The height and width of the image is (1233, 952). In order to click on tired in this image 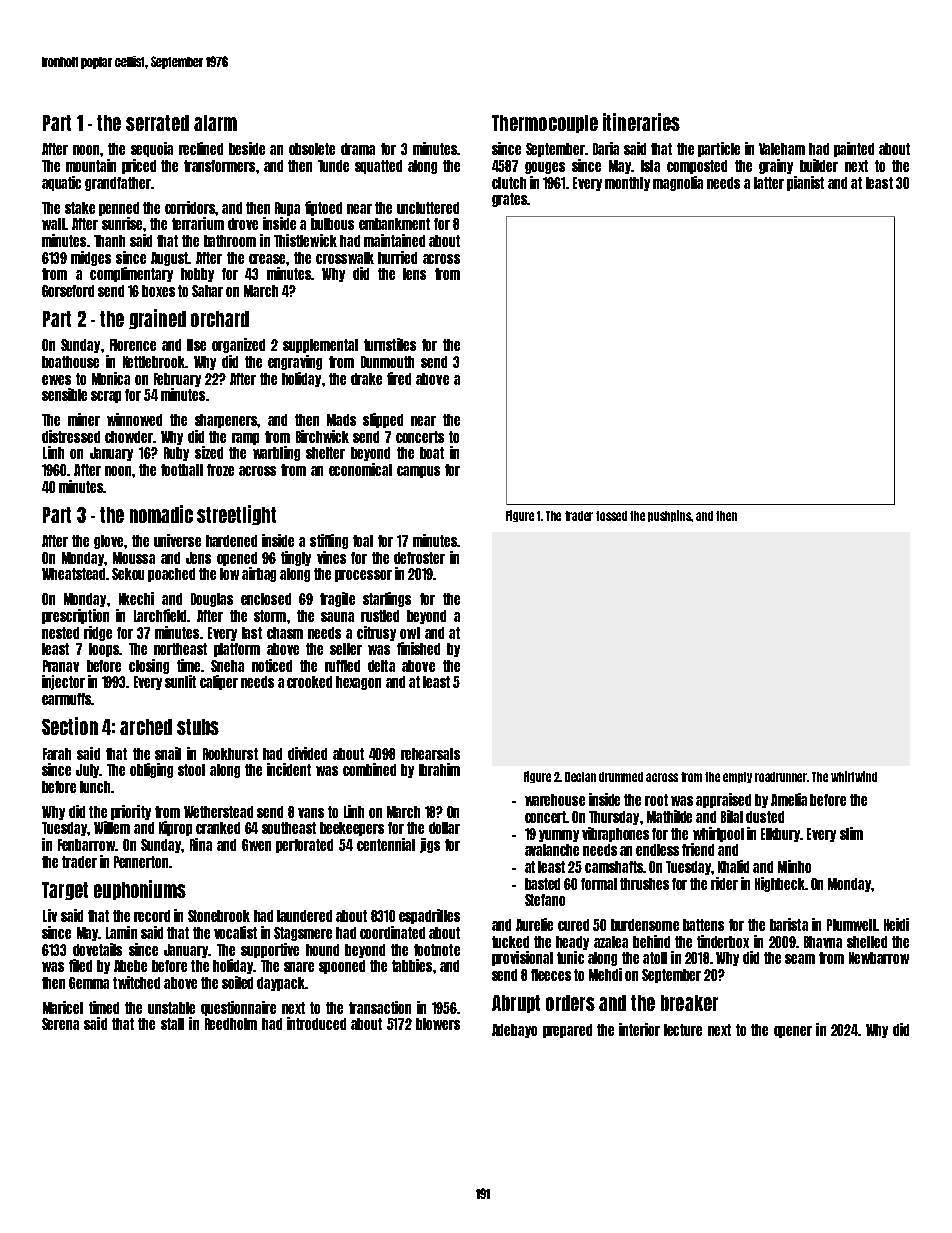, I will do `click(399, 378)`.
